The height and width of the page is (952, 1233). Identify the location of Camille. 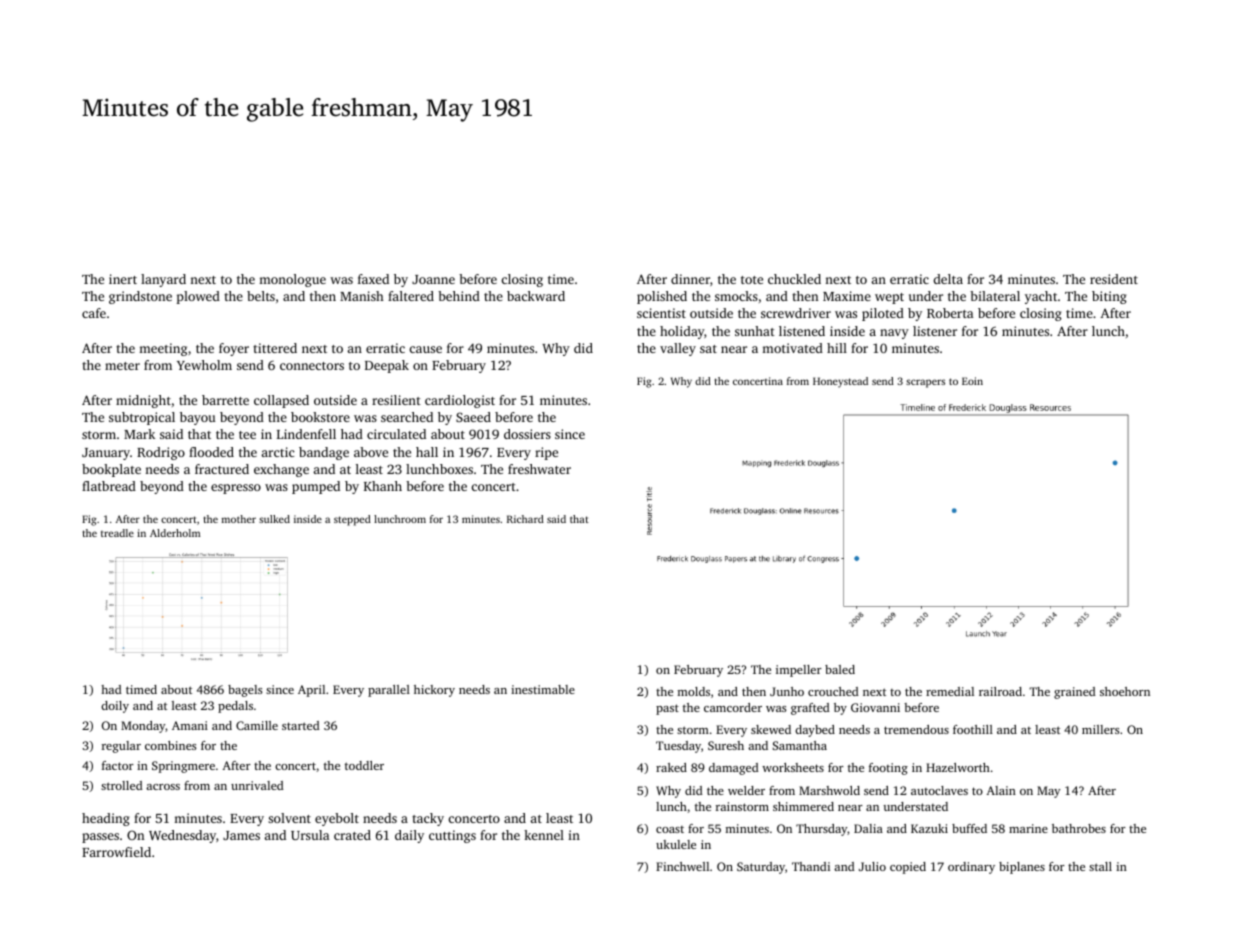
(257, 725).
